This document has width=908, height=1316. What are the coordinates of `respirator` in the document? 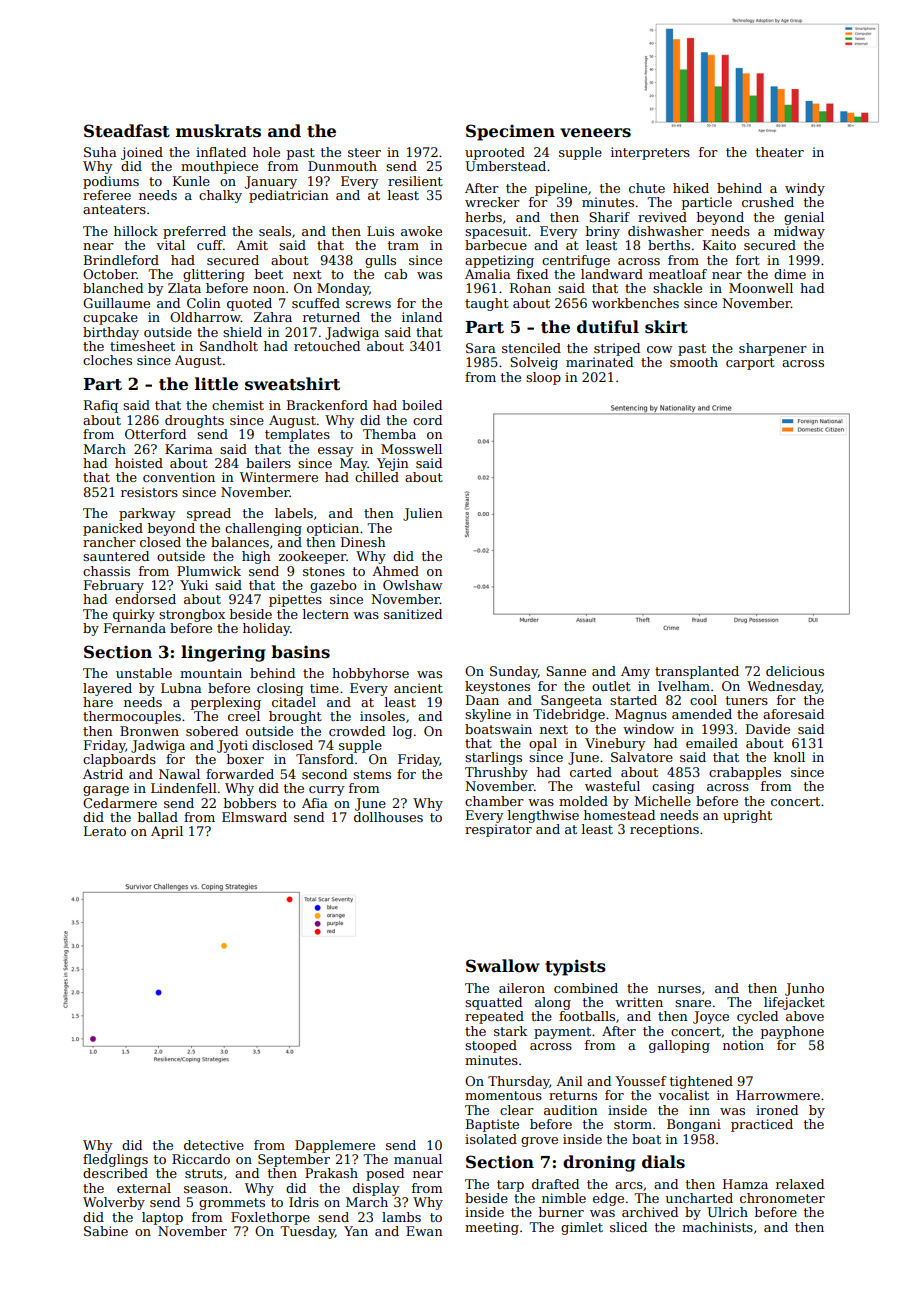 It's located at (498, 830).
